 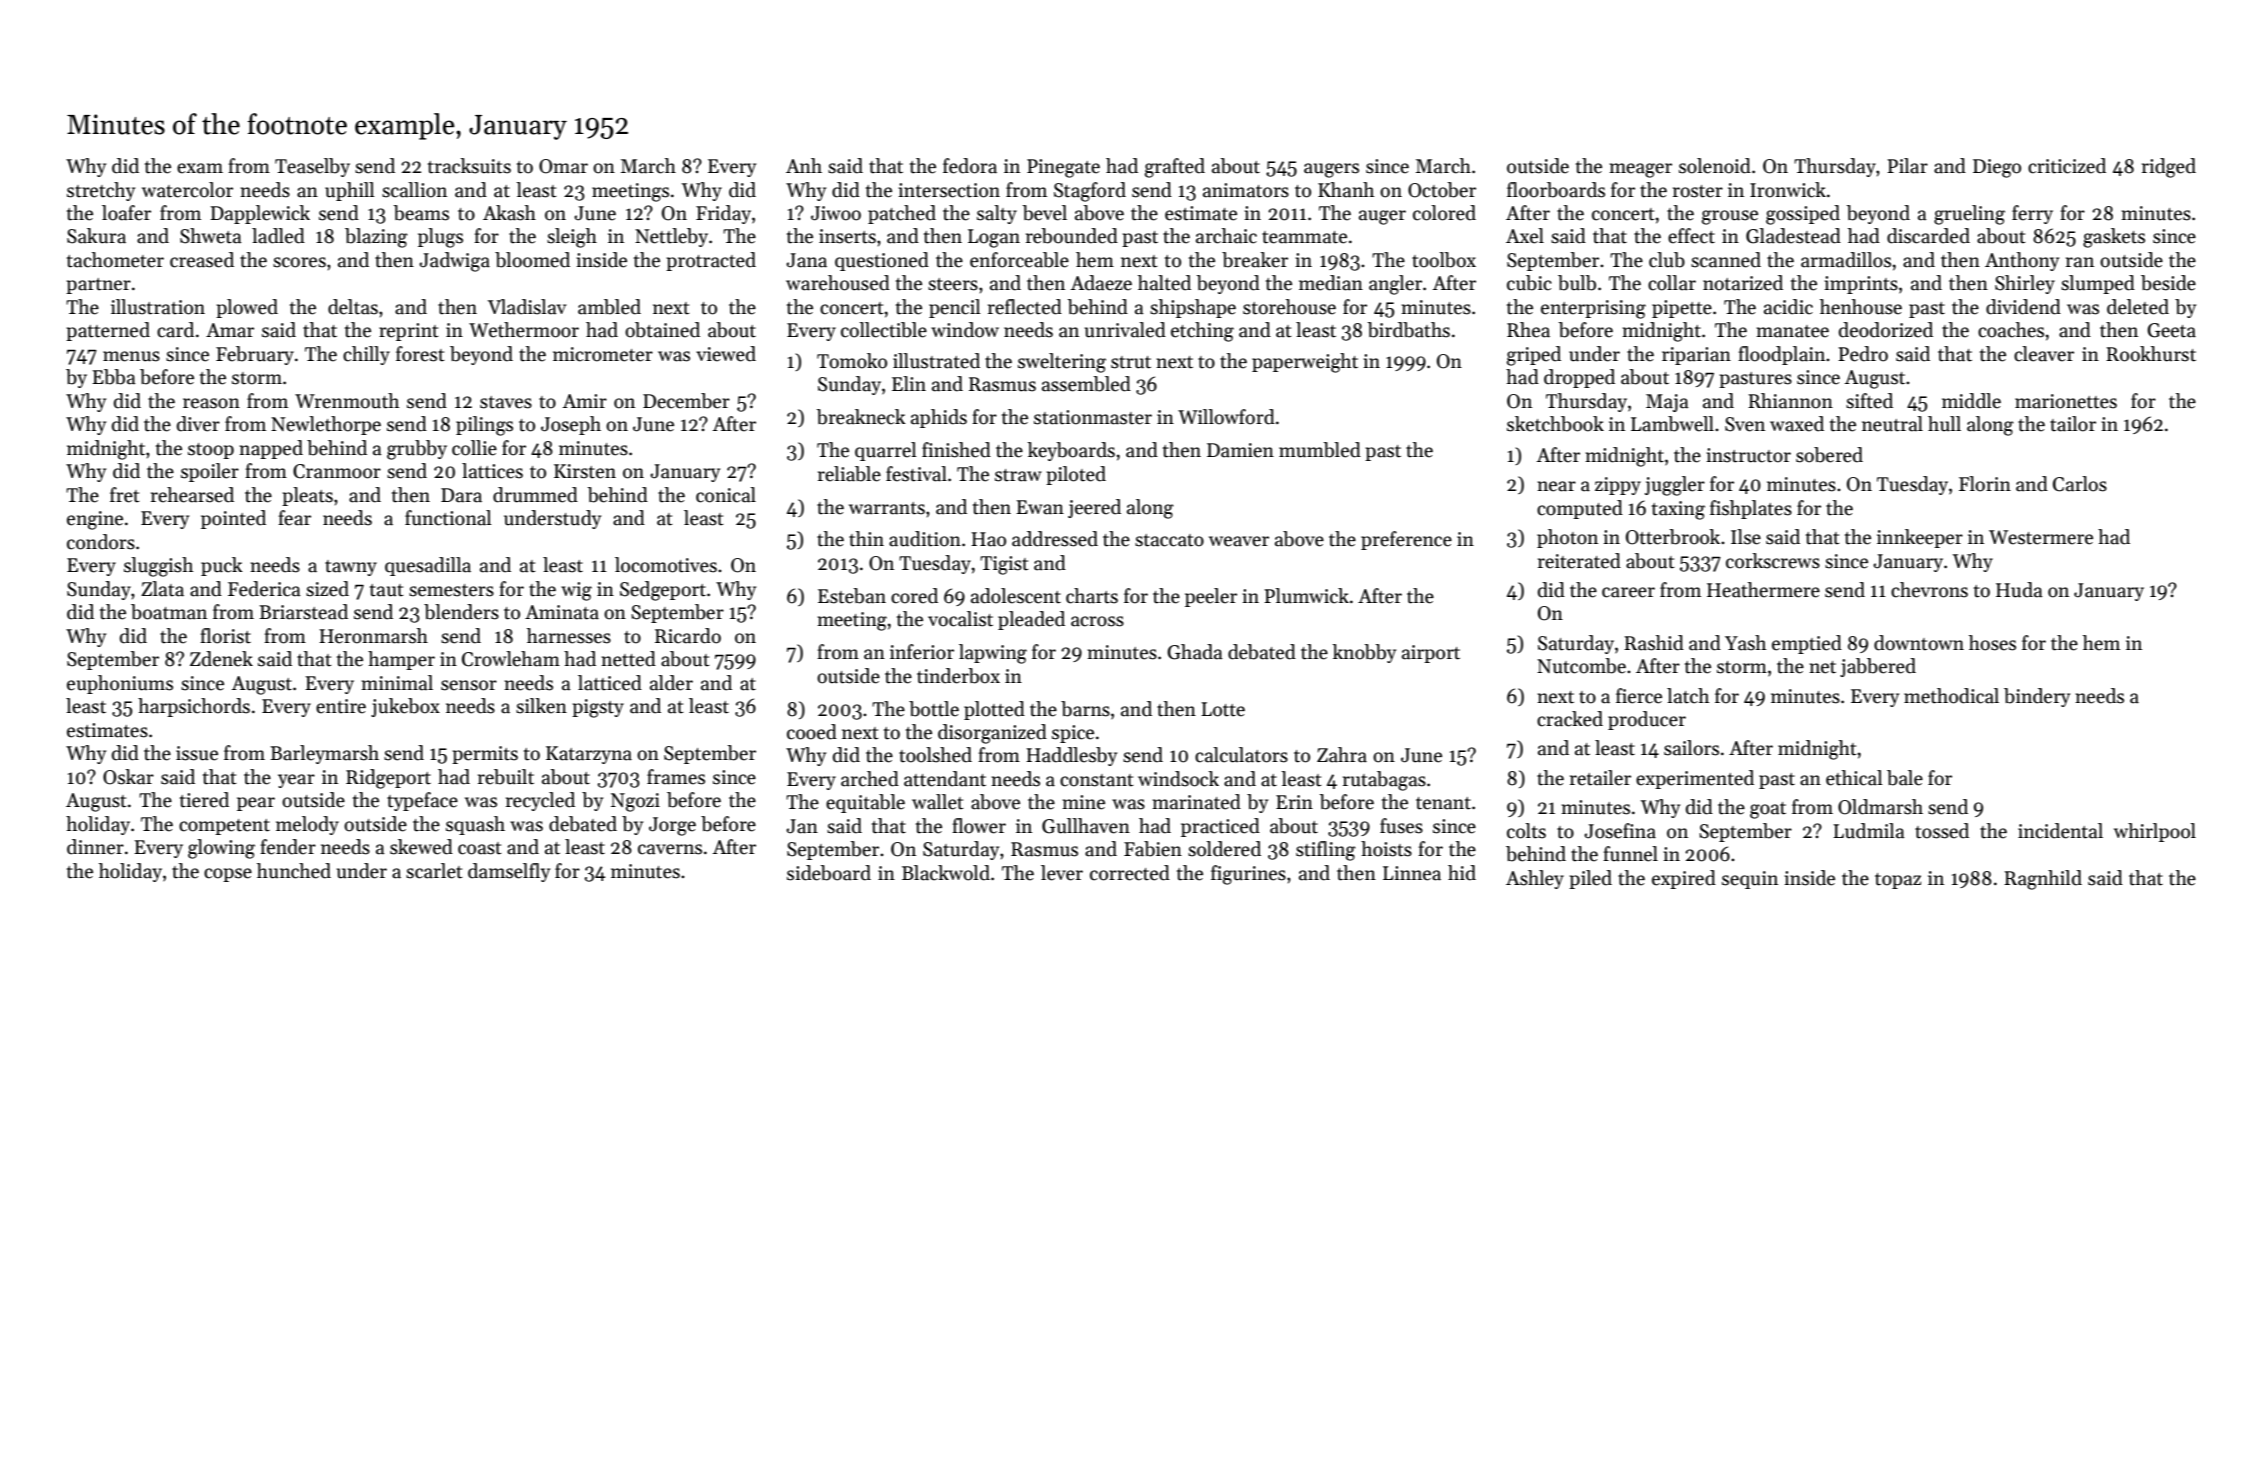 What do you see at coordinates (1320, 450) in the screenshot?
I see `mumbled` at bounding box center [1320, 450].
